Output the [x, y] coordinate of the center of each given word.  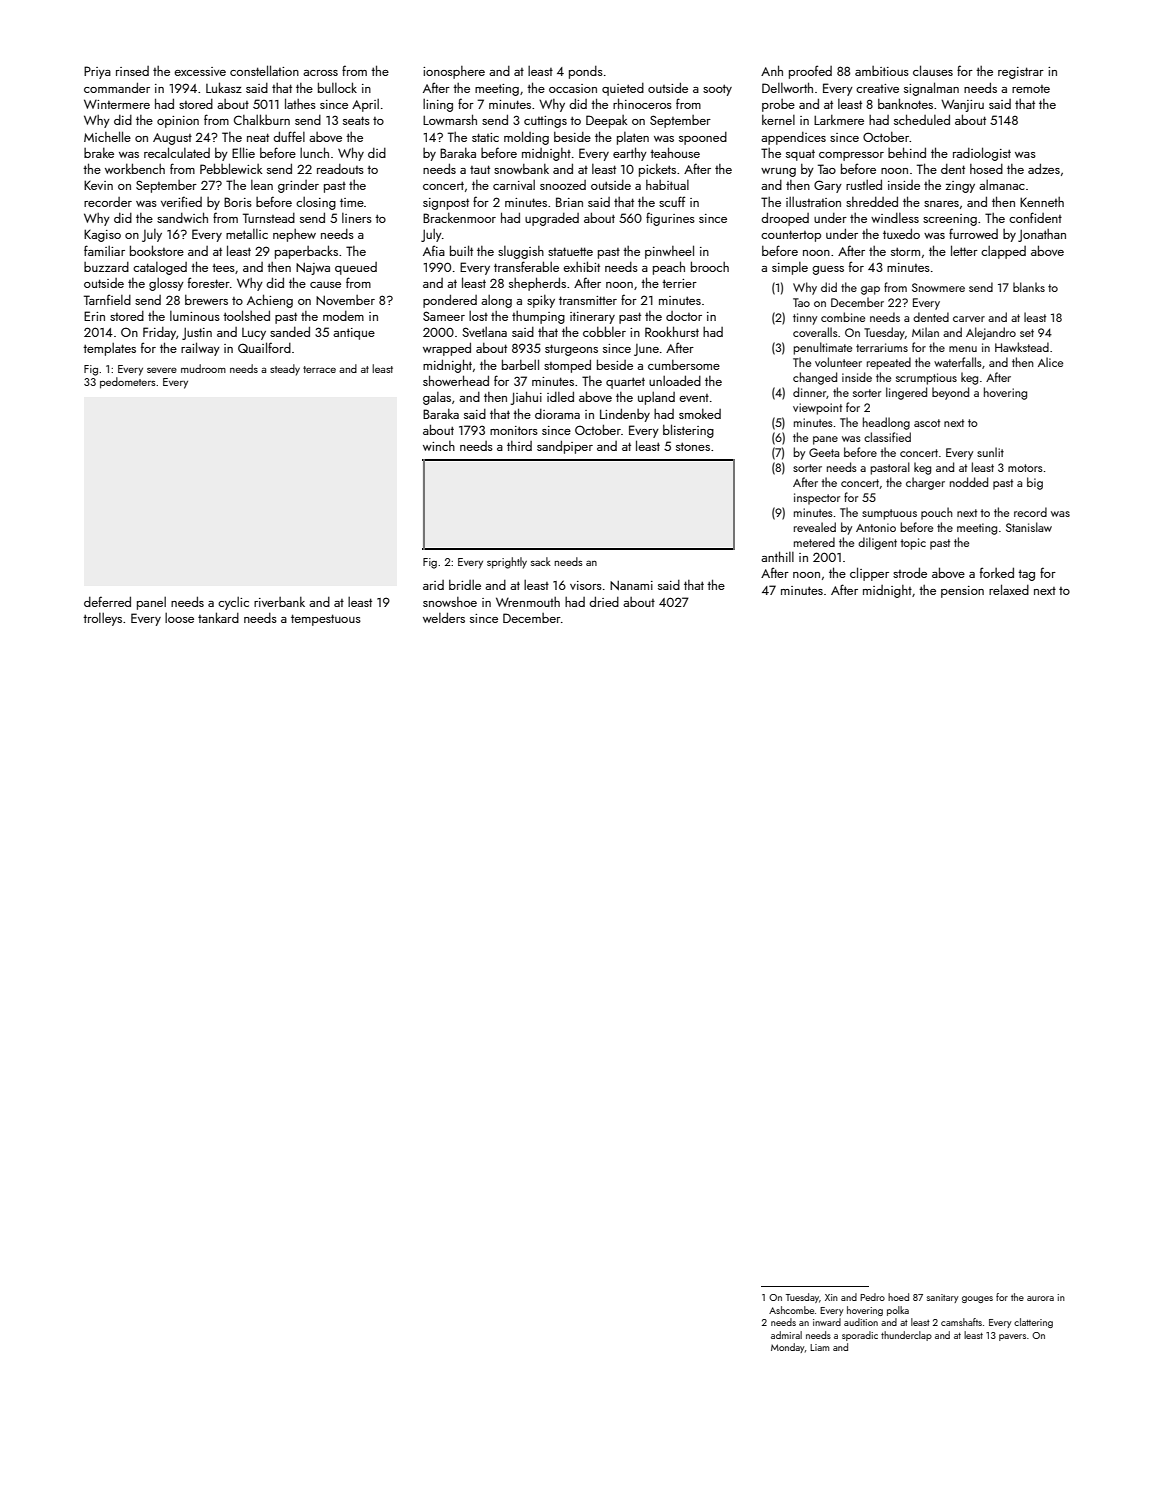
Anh [772, 70]
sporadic [860, 1336]
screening [950, 220]
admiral [786, 1335]
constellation [264, 70]
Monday [787, 1348]
